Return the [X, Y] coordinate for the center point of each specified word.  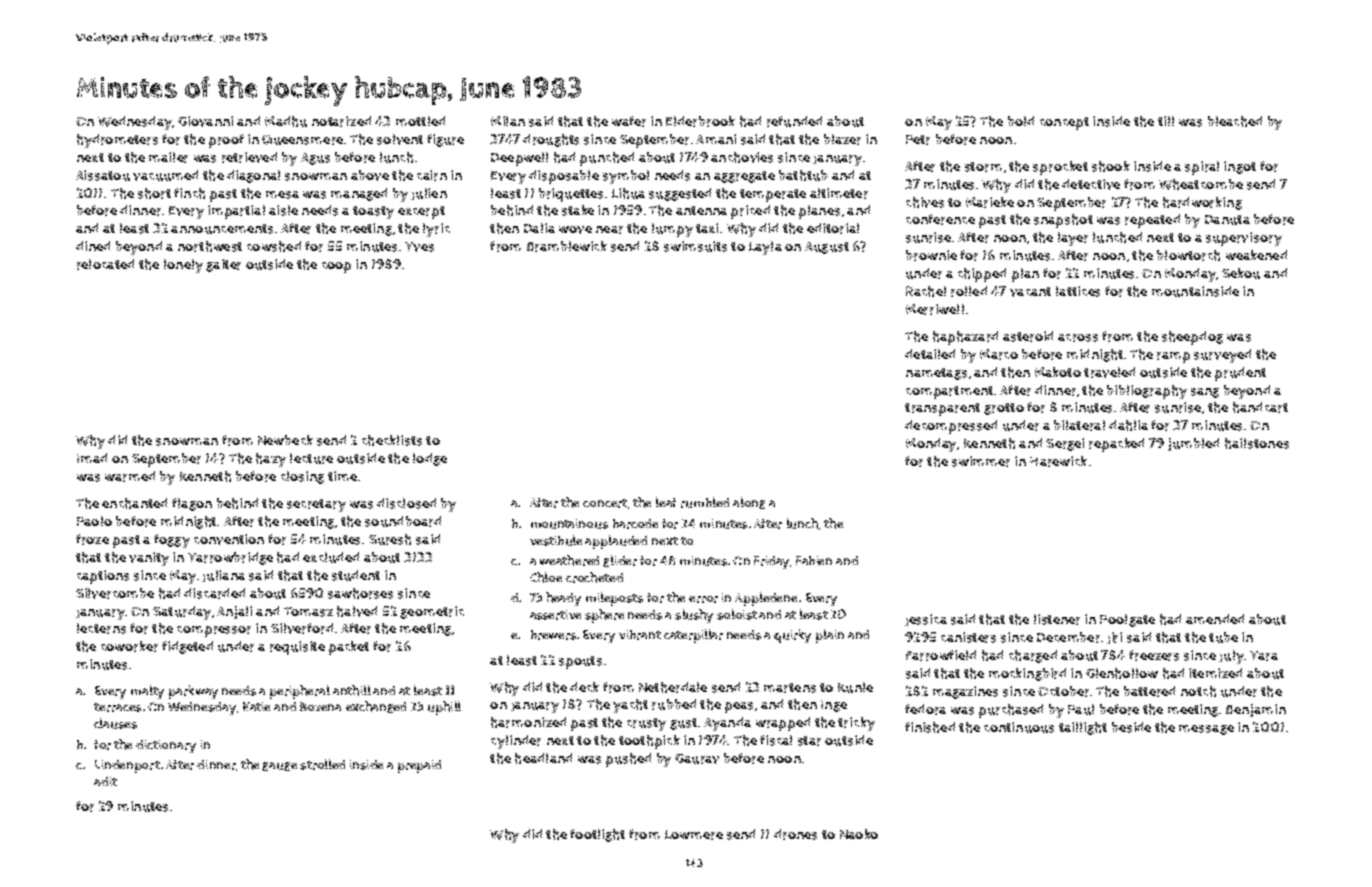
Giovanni [205, 121]
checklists [392, 440]
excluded [331, 557]
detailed [930, 354]
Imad [92, 458]
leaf [666, 502]
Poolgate [1127, 620]
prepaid [419, 766]
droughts [551, 140]
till [1166, 121]
